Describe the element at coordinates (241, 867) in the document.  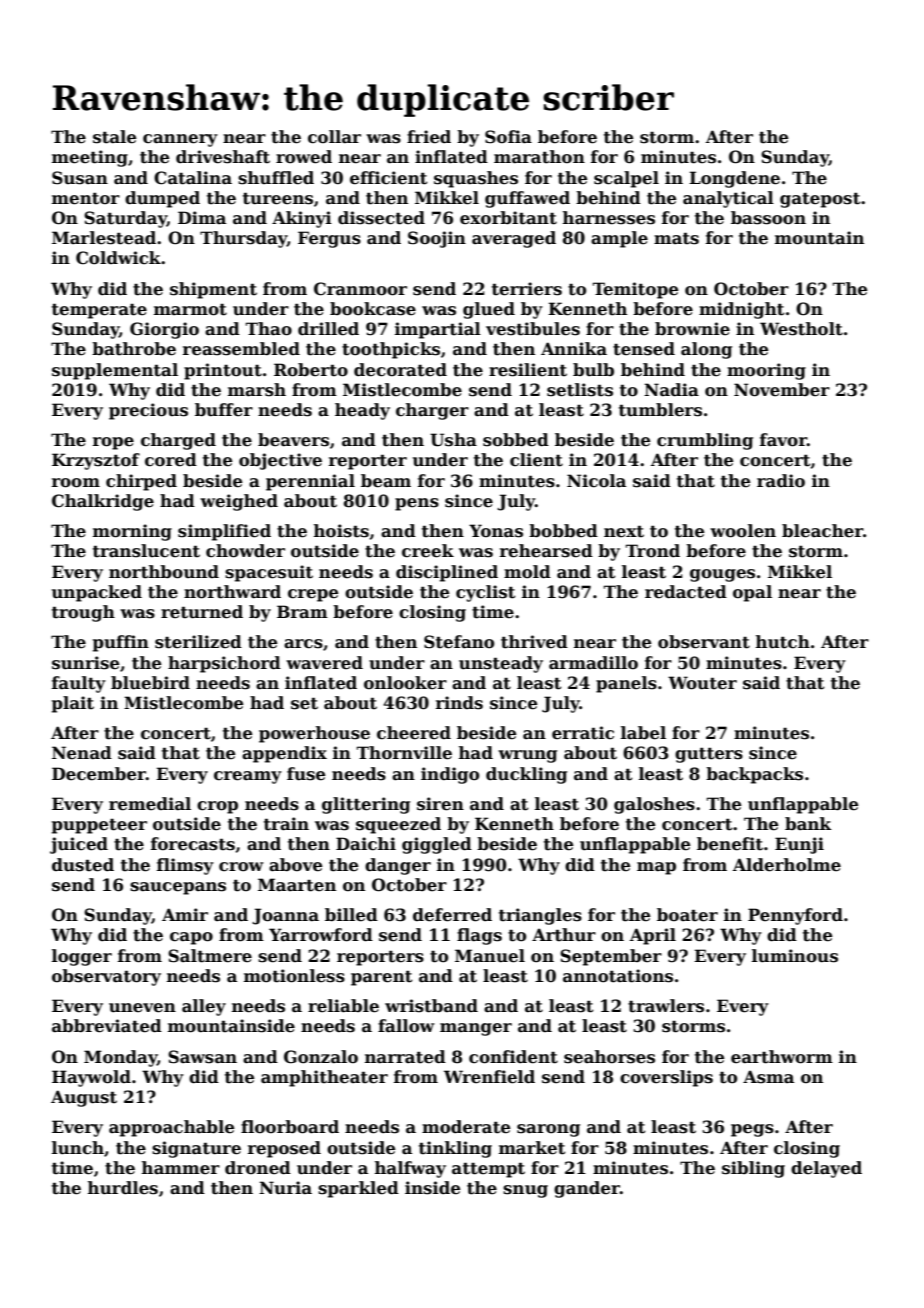
I see `crow` at that location.
